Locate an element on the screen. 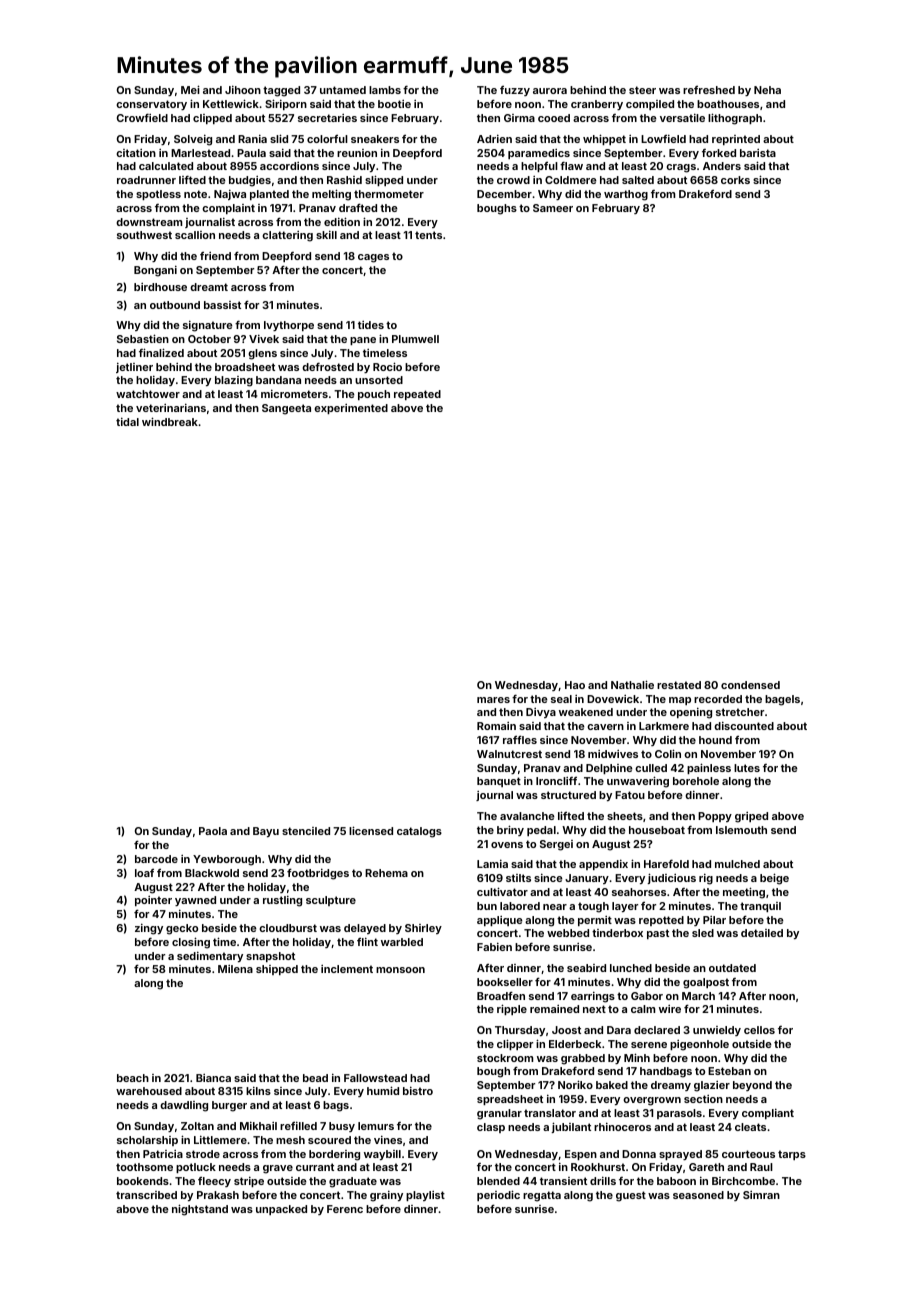  Adrien is located at coordinates (494, 139).
